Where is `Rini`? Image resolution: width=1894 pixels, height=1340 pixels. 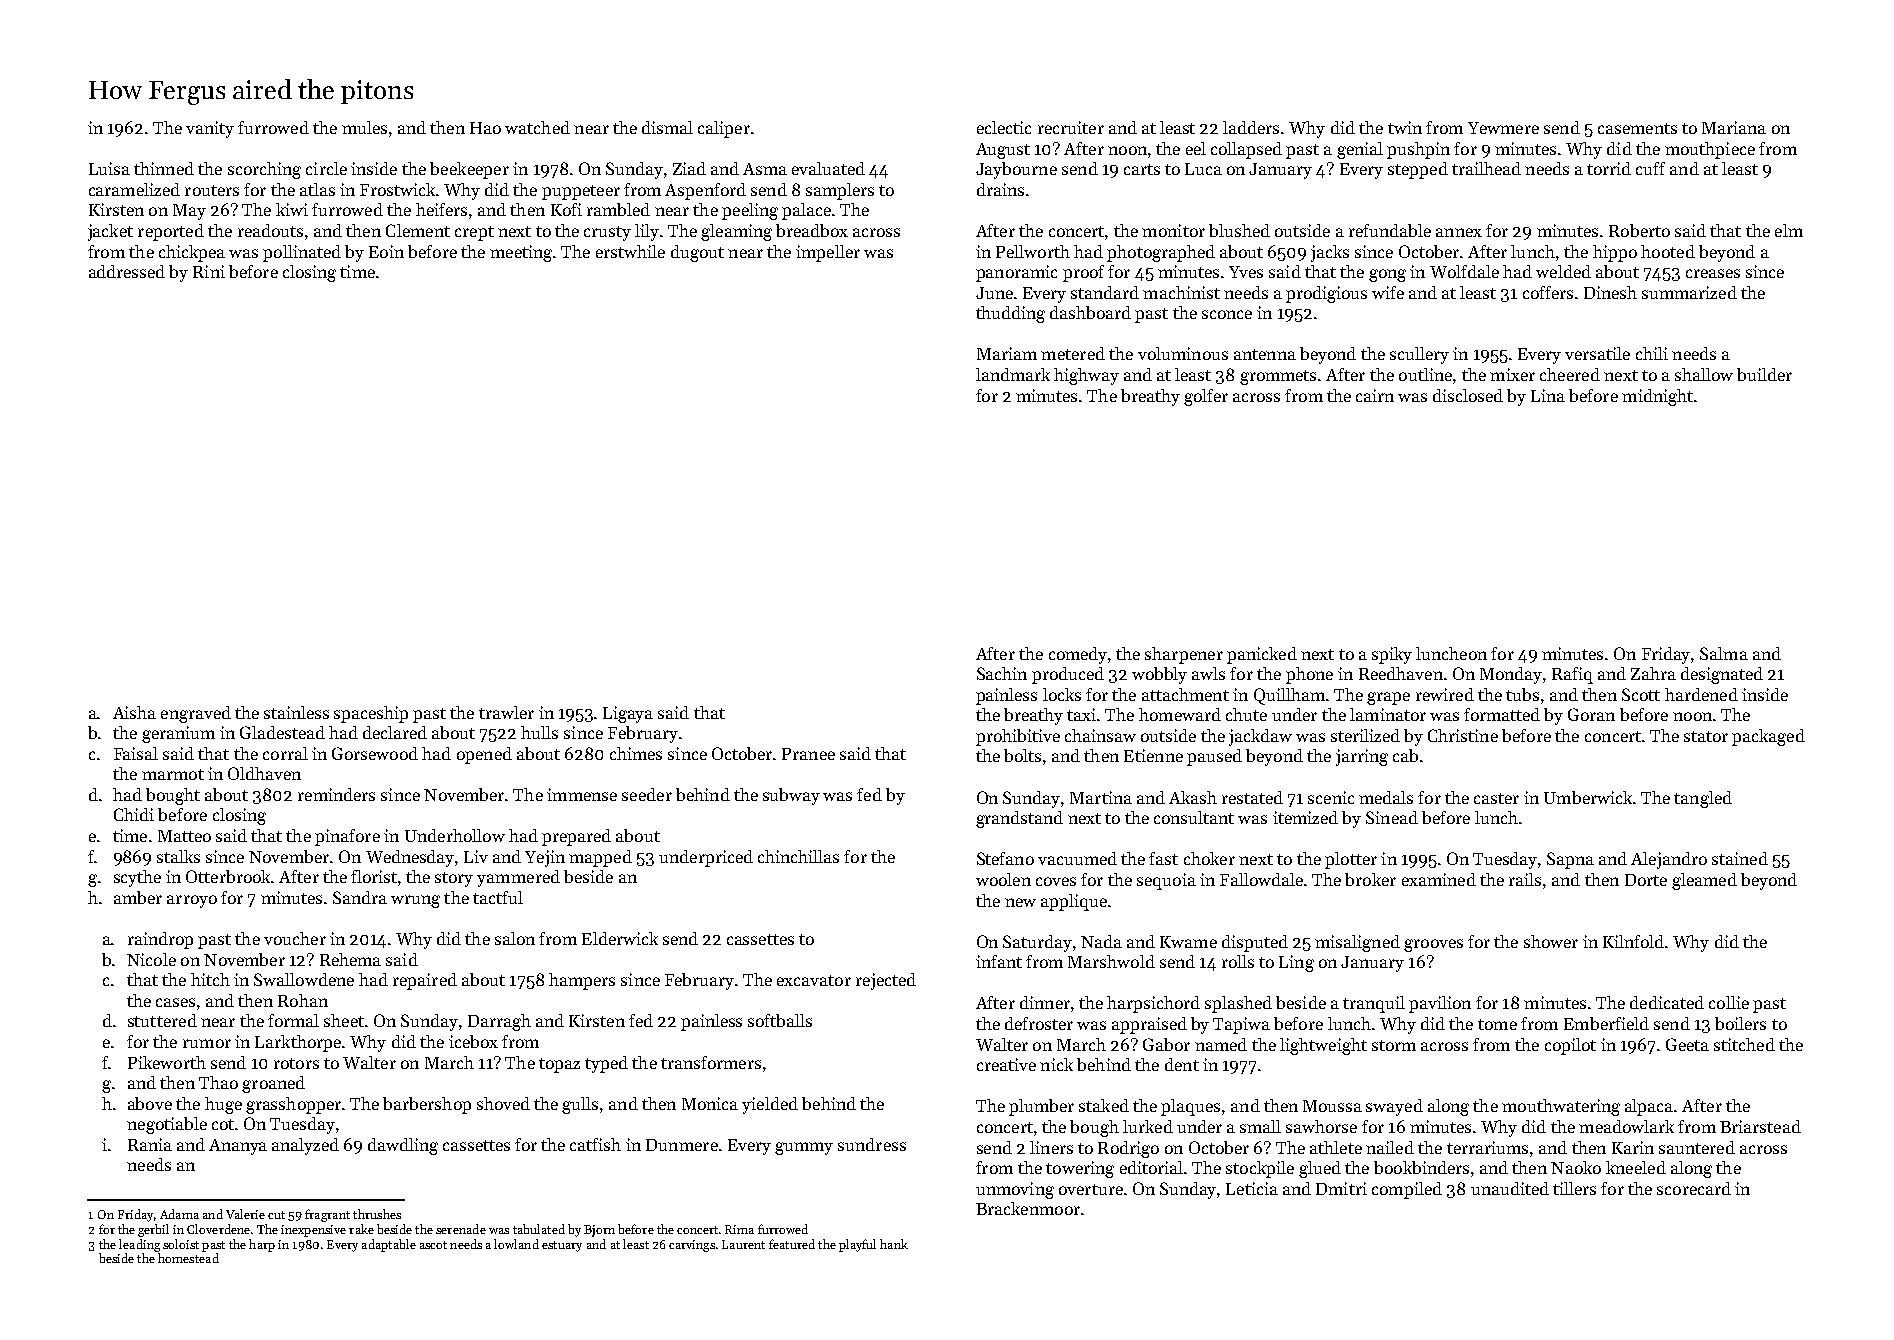 Rini is located at coordinates (209, 271).
